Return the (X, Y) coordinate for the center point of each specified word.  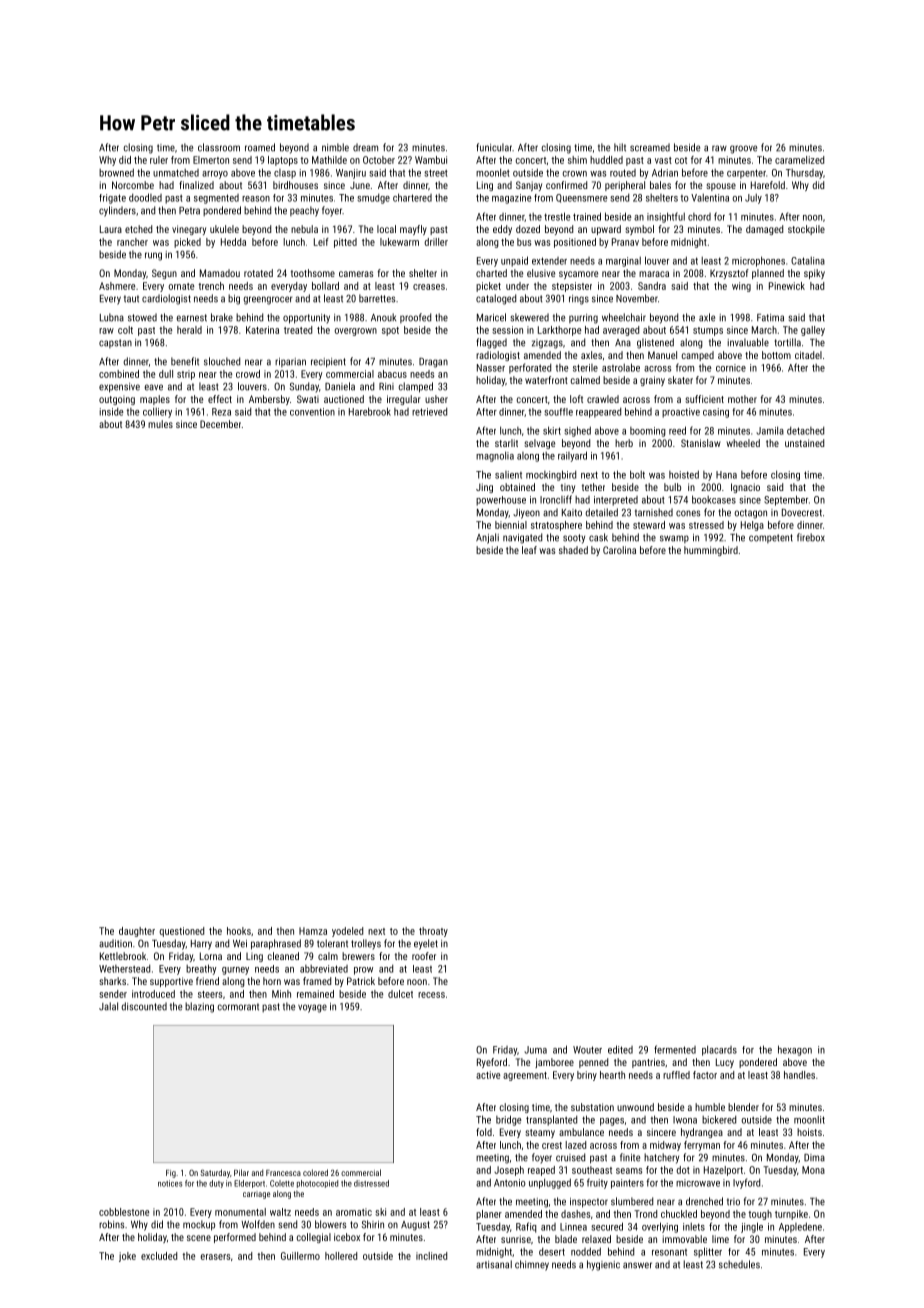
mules (160, 424)
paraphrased (276, 944)
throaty (433, 932)
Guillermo (300, 1256)
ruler (159, 160)
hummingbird (711, 551)
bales (660, 185)
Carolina (619, 550)
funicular (494, 147)
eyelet (426, 944)
